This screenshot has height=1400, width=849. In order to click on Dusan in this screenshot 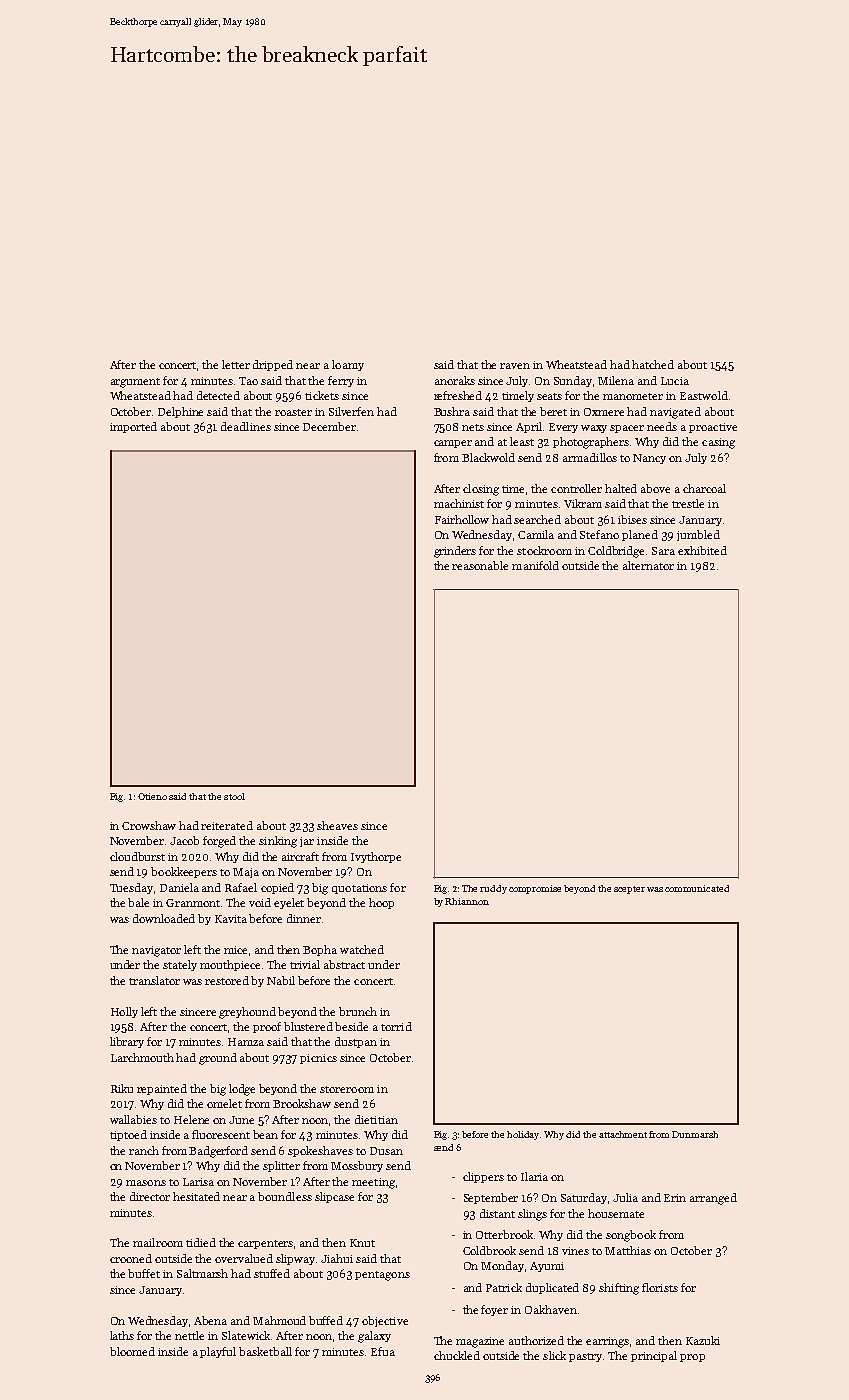, I will do `click(386, 1151)`.
